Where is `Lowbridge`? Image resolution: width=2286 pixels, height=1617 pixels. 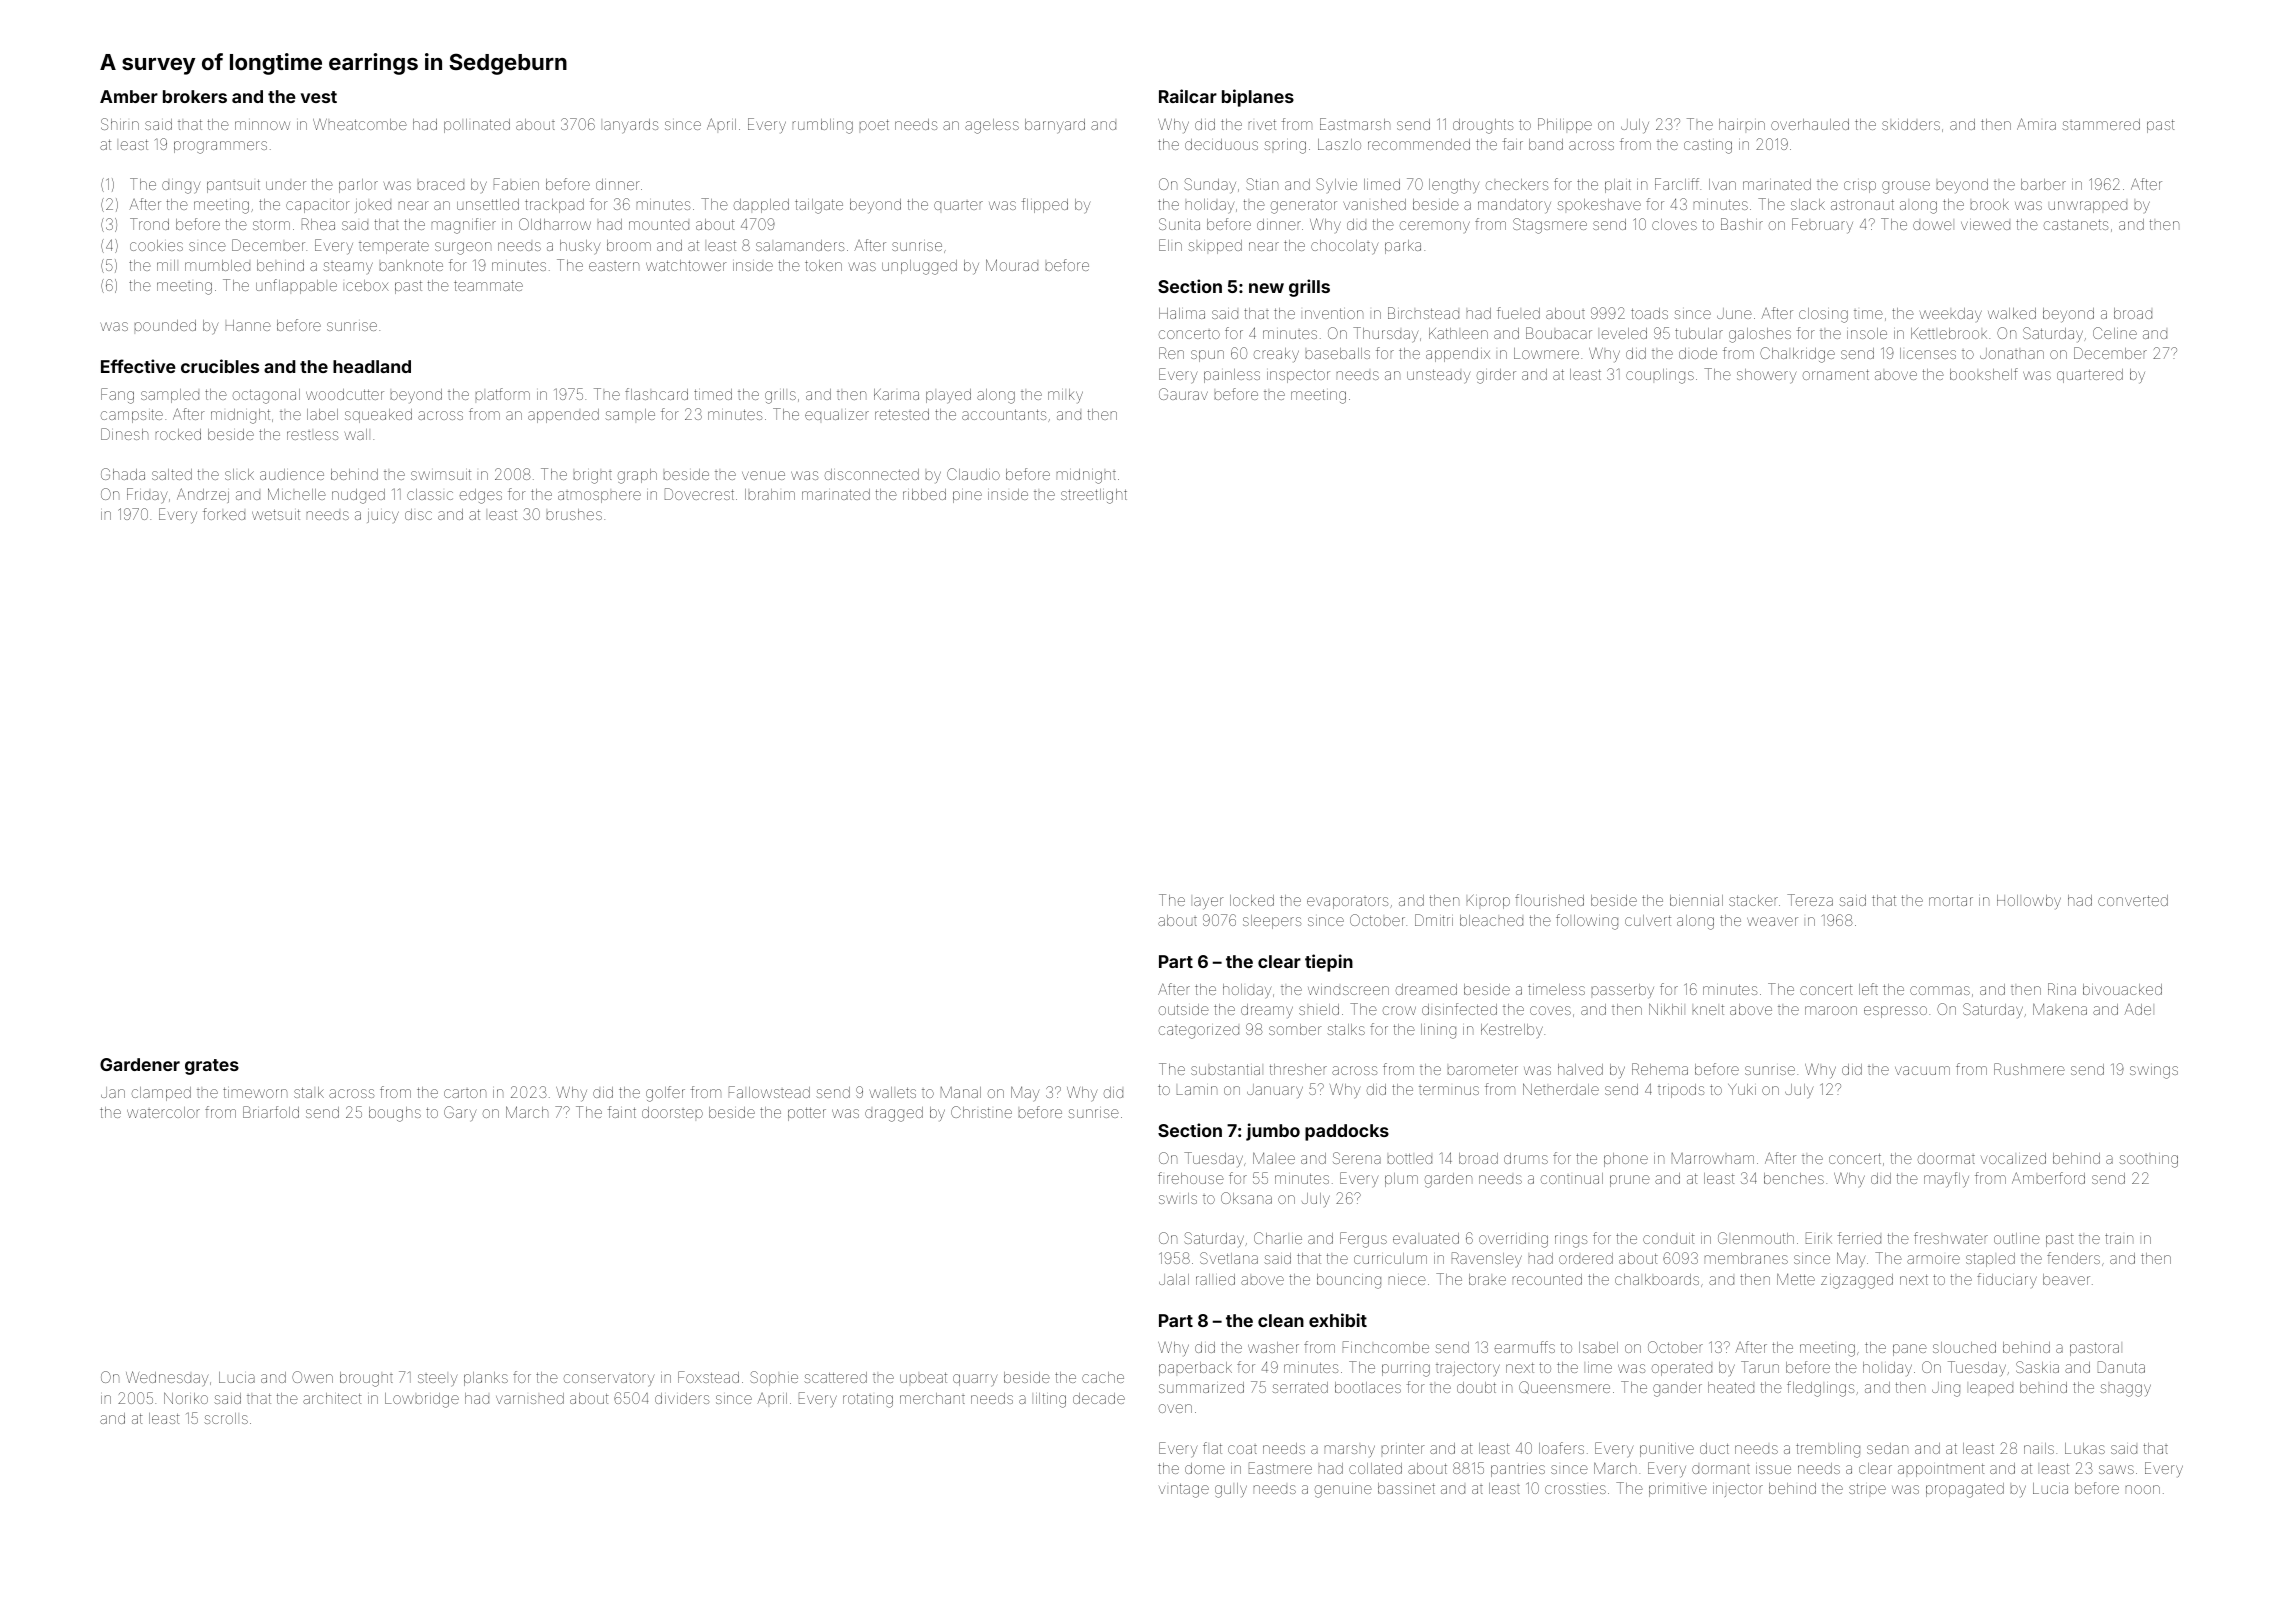 Lowbridge is located at coordinates (422, 1400).
